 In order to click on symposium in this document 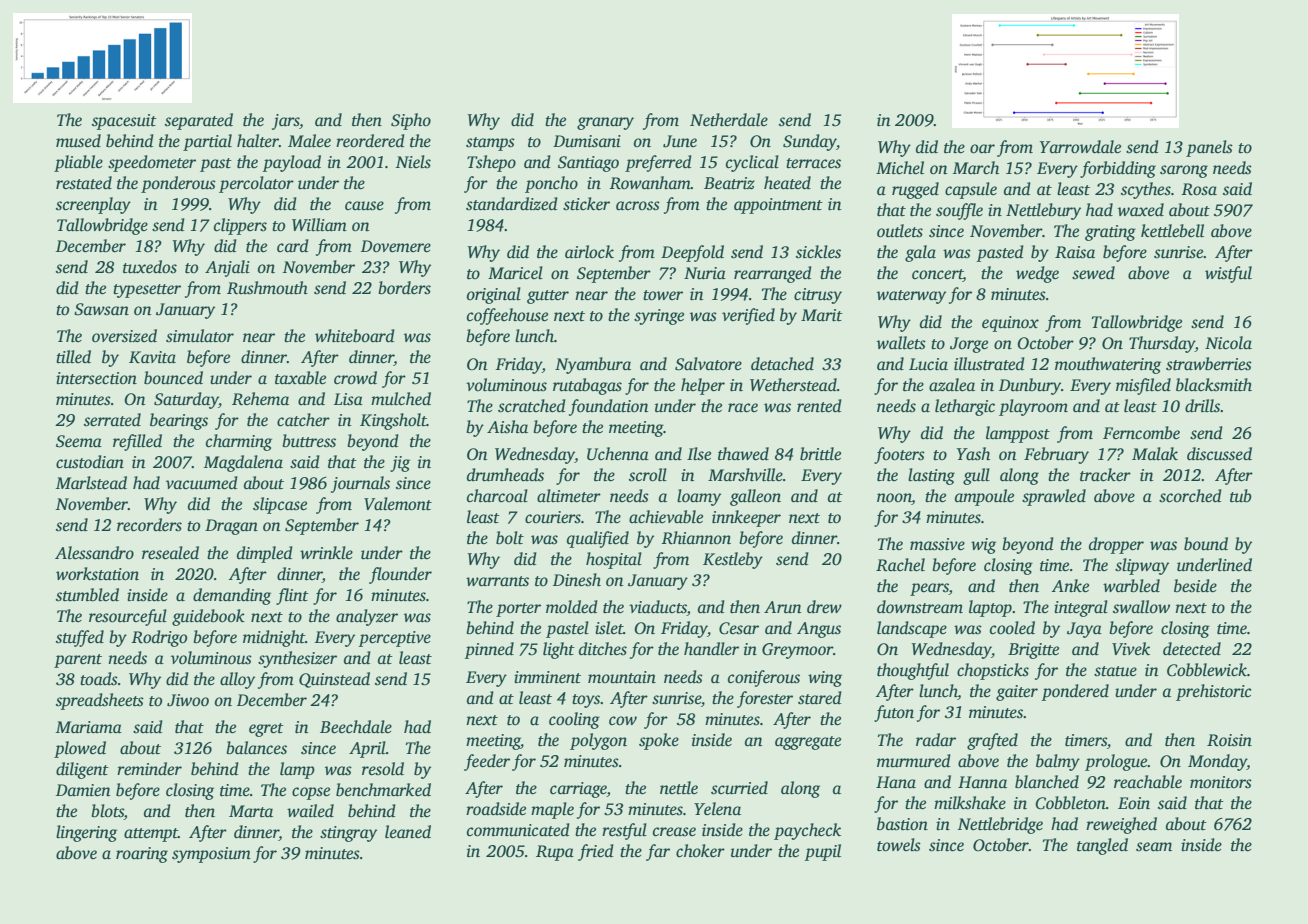, I will do `click(211, 855)`.
